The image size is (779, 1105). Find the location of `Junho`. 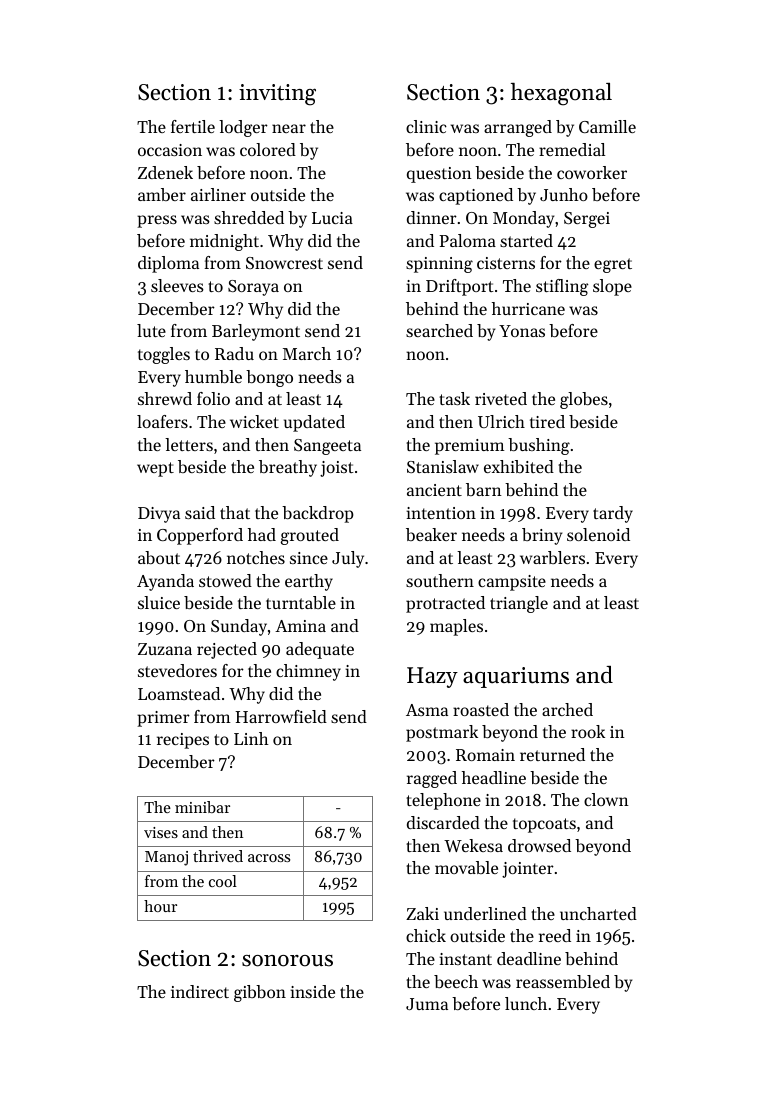

Junho is located at coordinates (564, 194).
